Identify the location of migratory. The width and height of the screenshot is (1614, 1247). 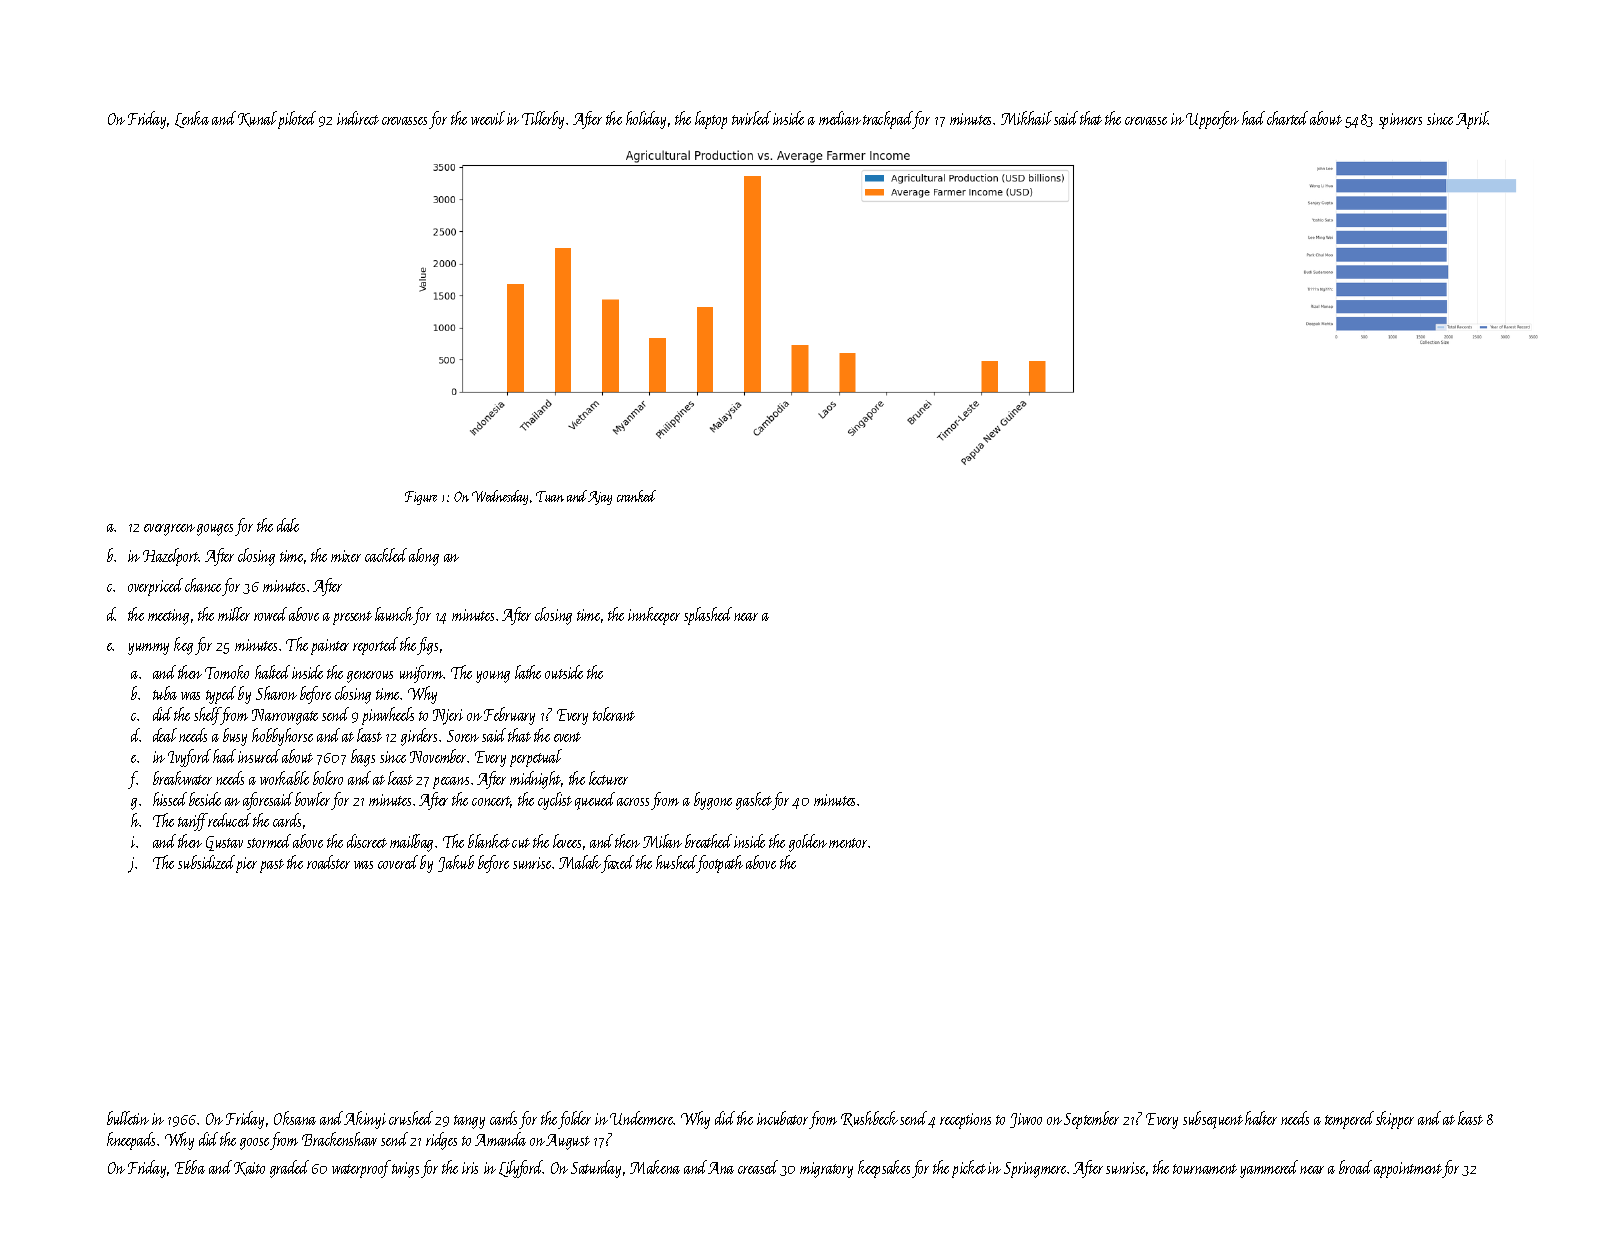
(826, 1170).
